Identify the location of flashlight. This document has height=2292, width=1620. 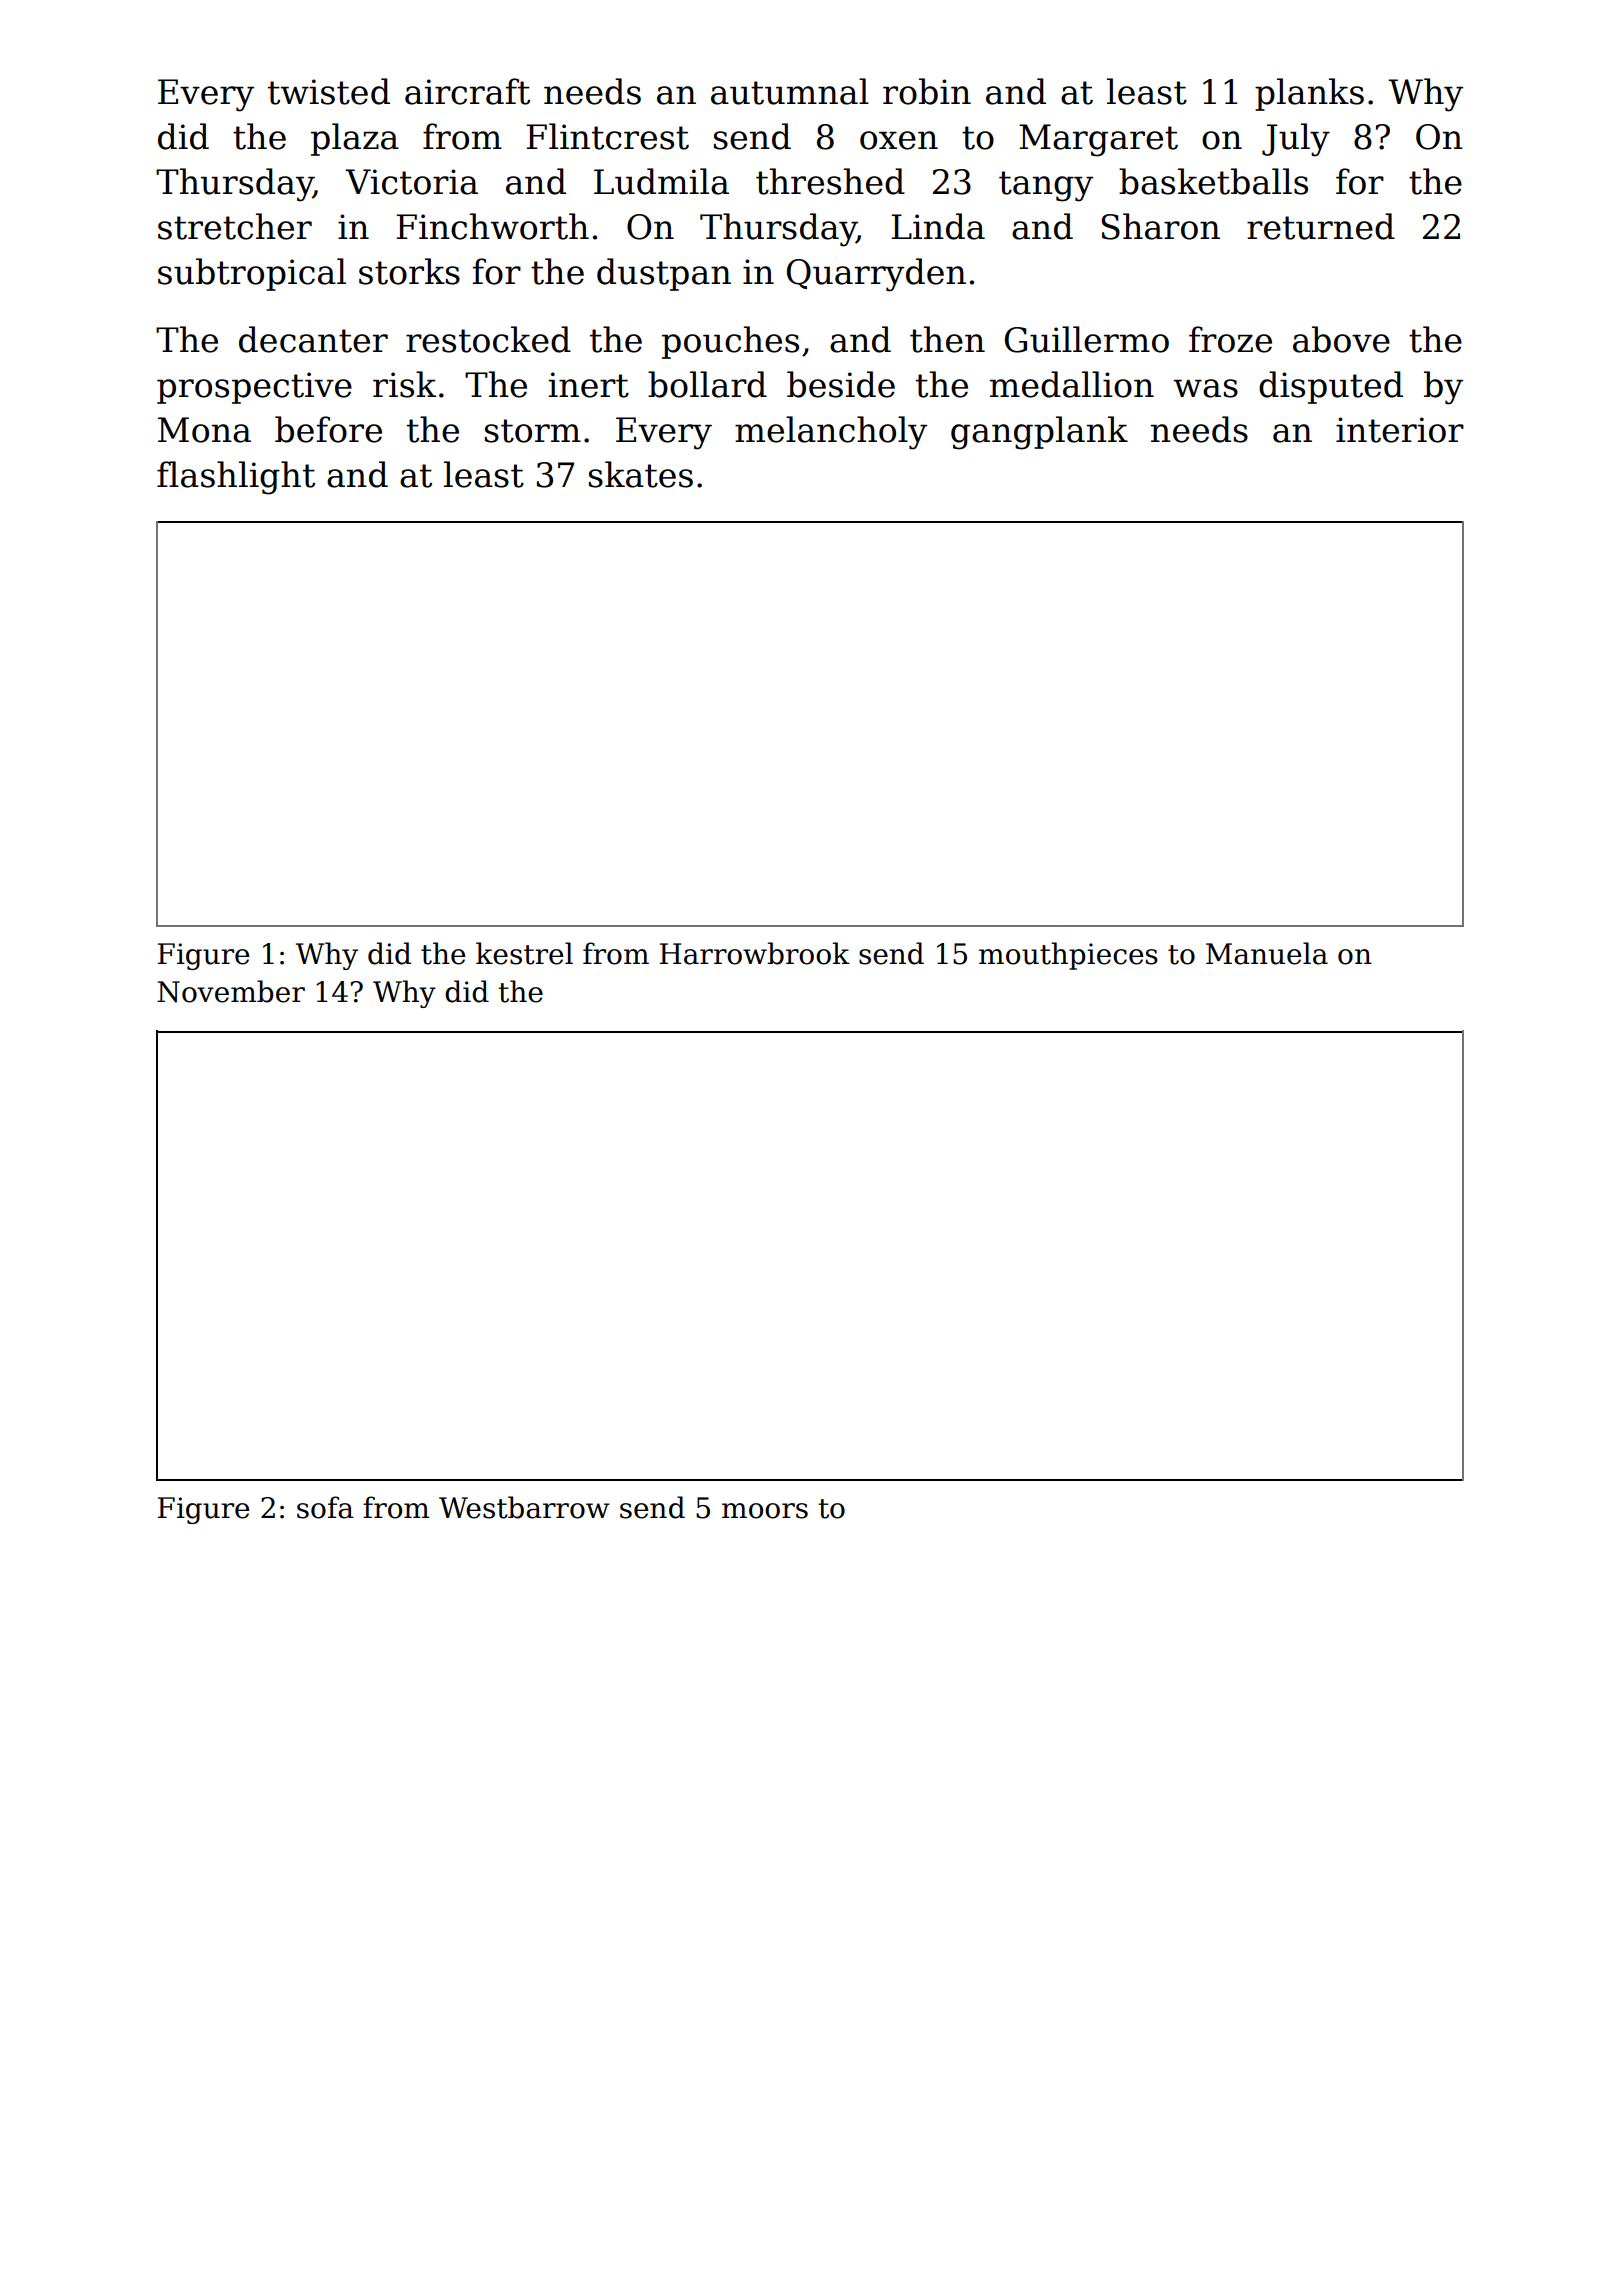
(236, 478).
